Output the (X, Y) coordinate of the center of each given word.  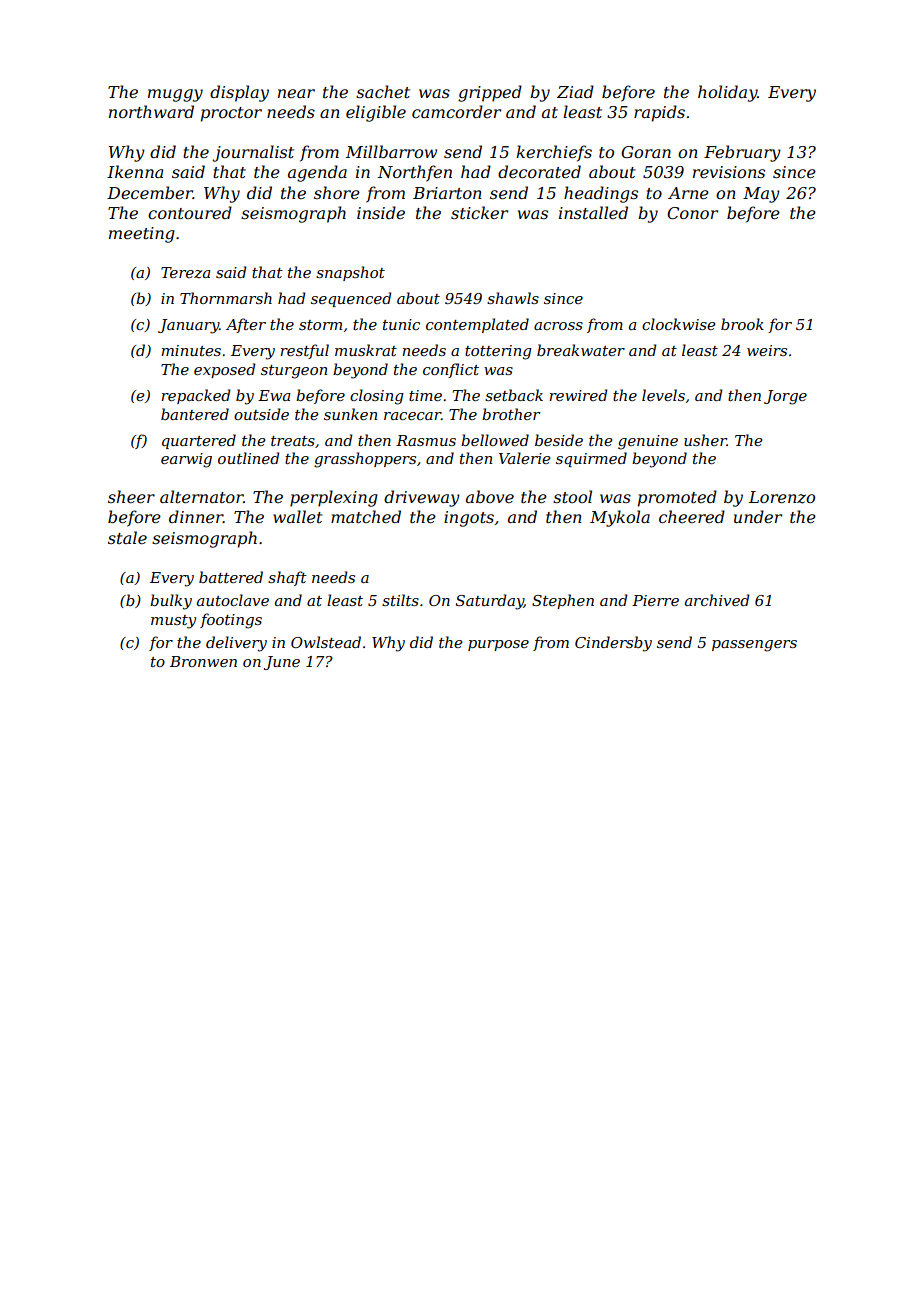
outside (261, 414)
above (490, 496)
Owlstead (326, 642)
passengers (754, 646)
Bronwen (203, 661)
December (150, 192)
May (761, 195)
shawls (513, 298)
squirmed (591, 459)
